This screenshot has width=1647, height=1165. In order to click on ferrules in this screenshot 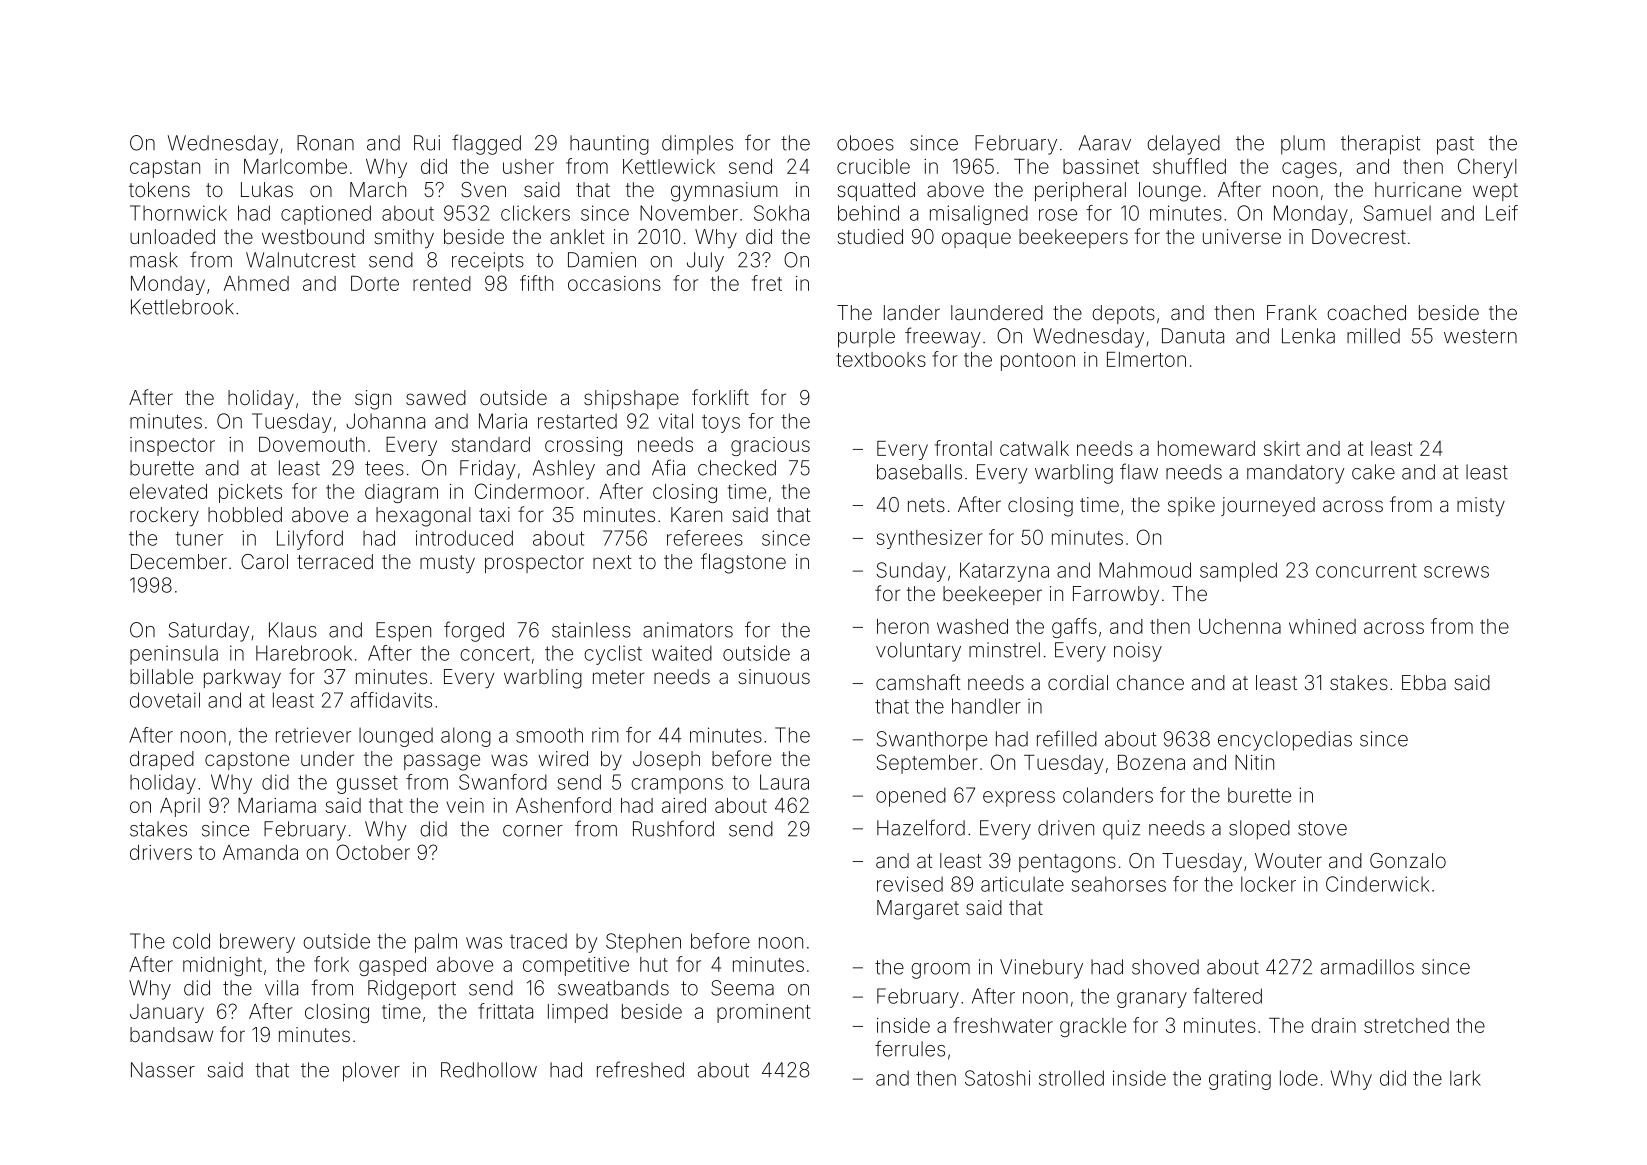, I will do `click(910, 1048)`.
